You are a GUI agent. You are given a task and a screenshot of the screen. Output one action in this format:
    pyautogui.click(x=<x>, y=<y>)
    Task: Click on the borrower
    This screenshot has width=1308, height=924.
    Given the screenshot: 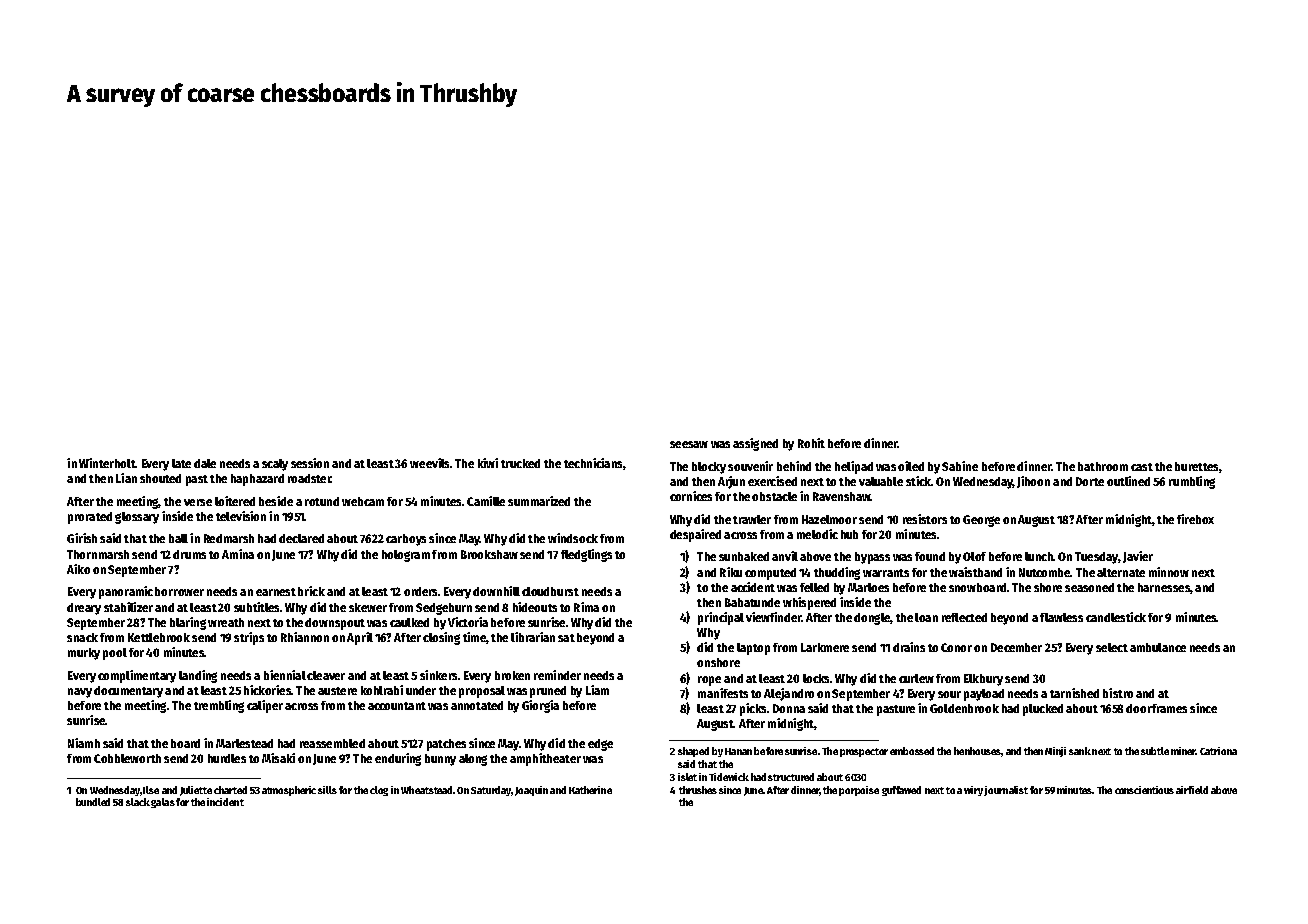 What is the action you would take?
    pyautogui.click(x=179, y=591)
